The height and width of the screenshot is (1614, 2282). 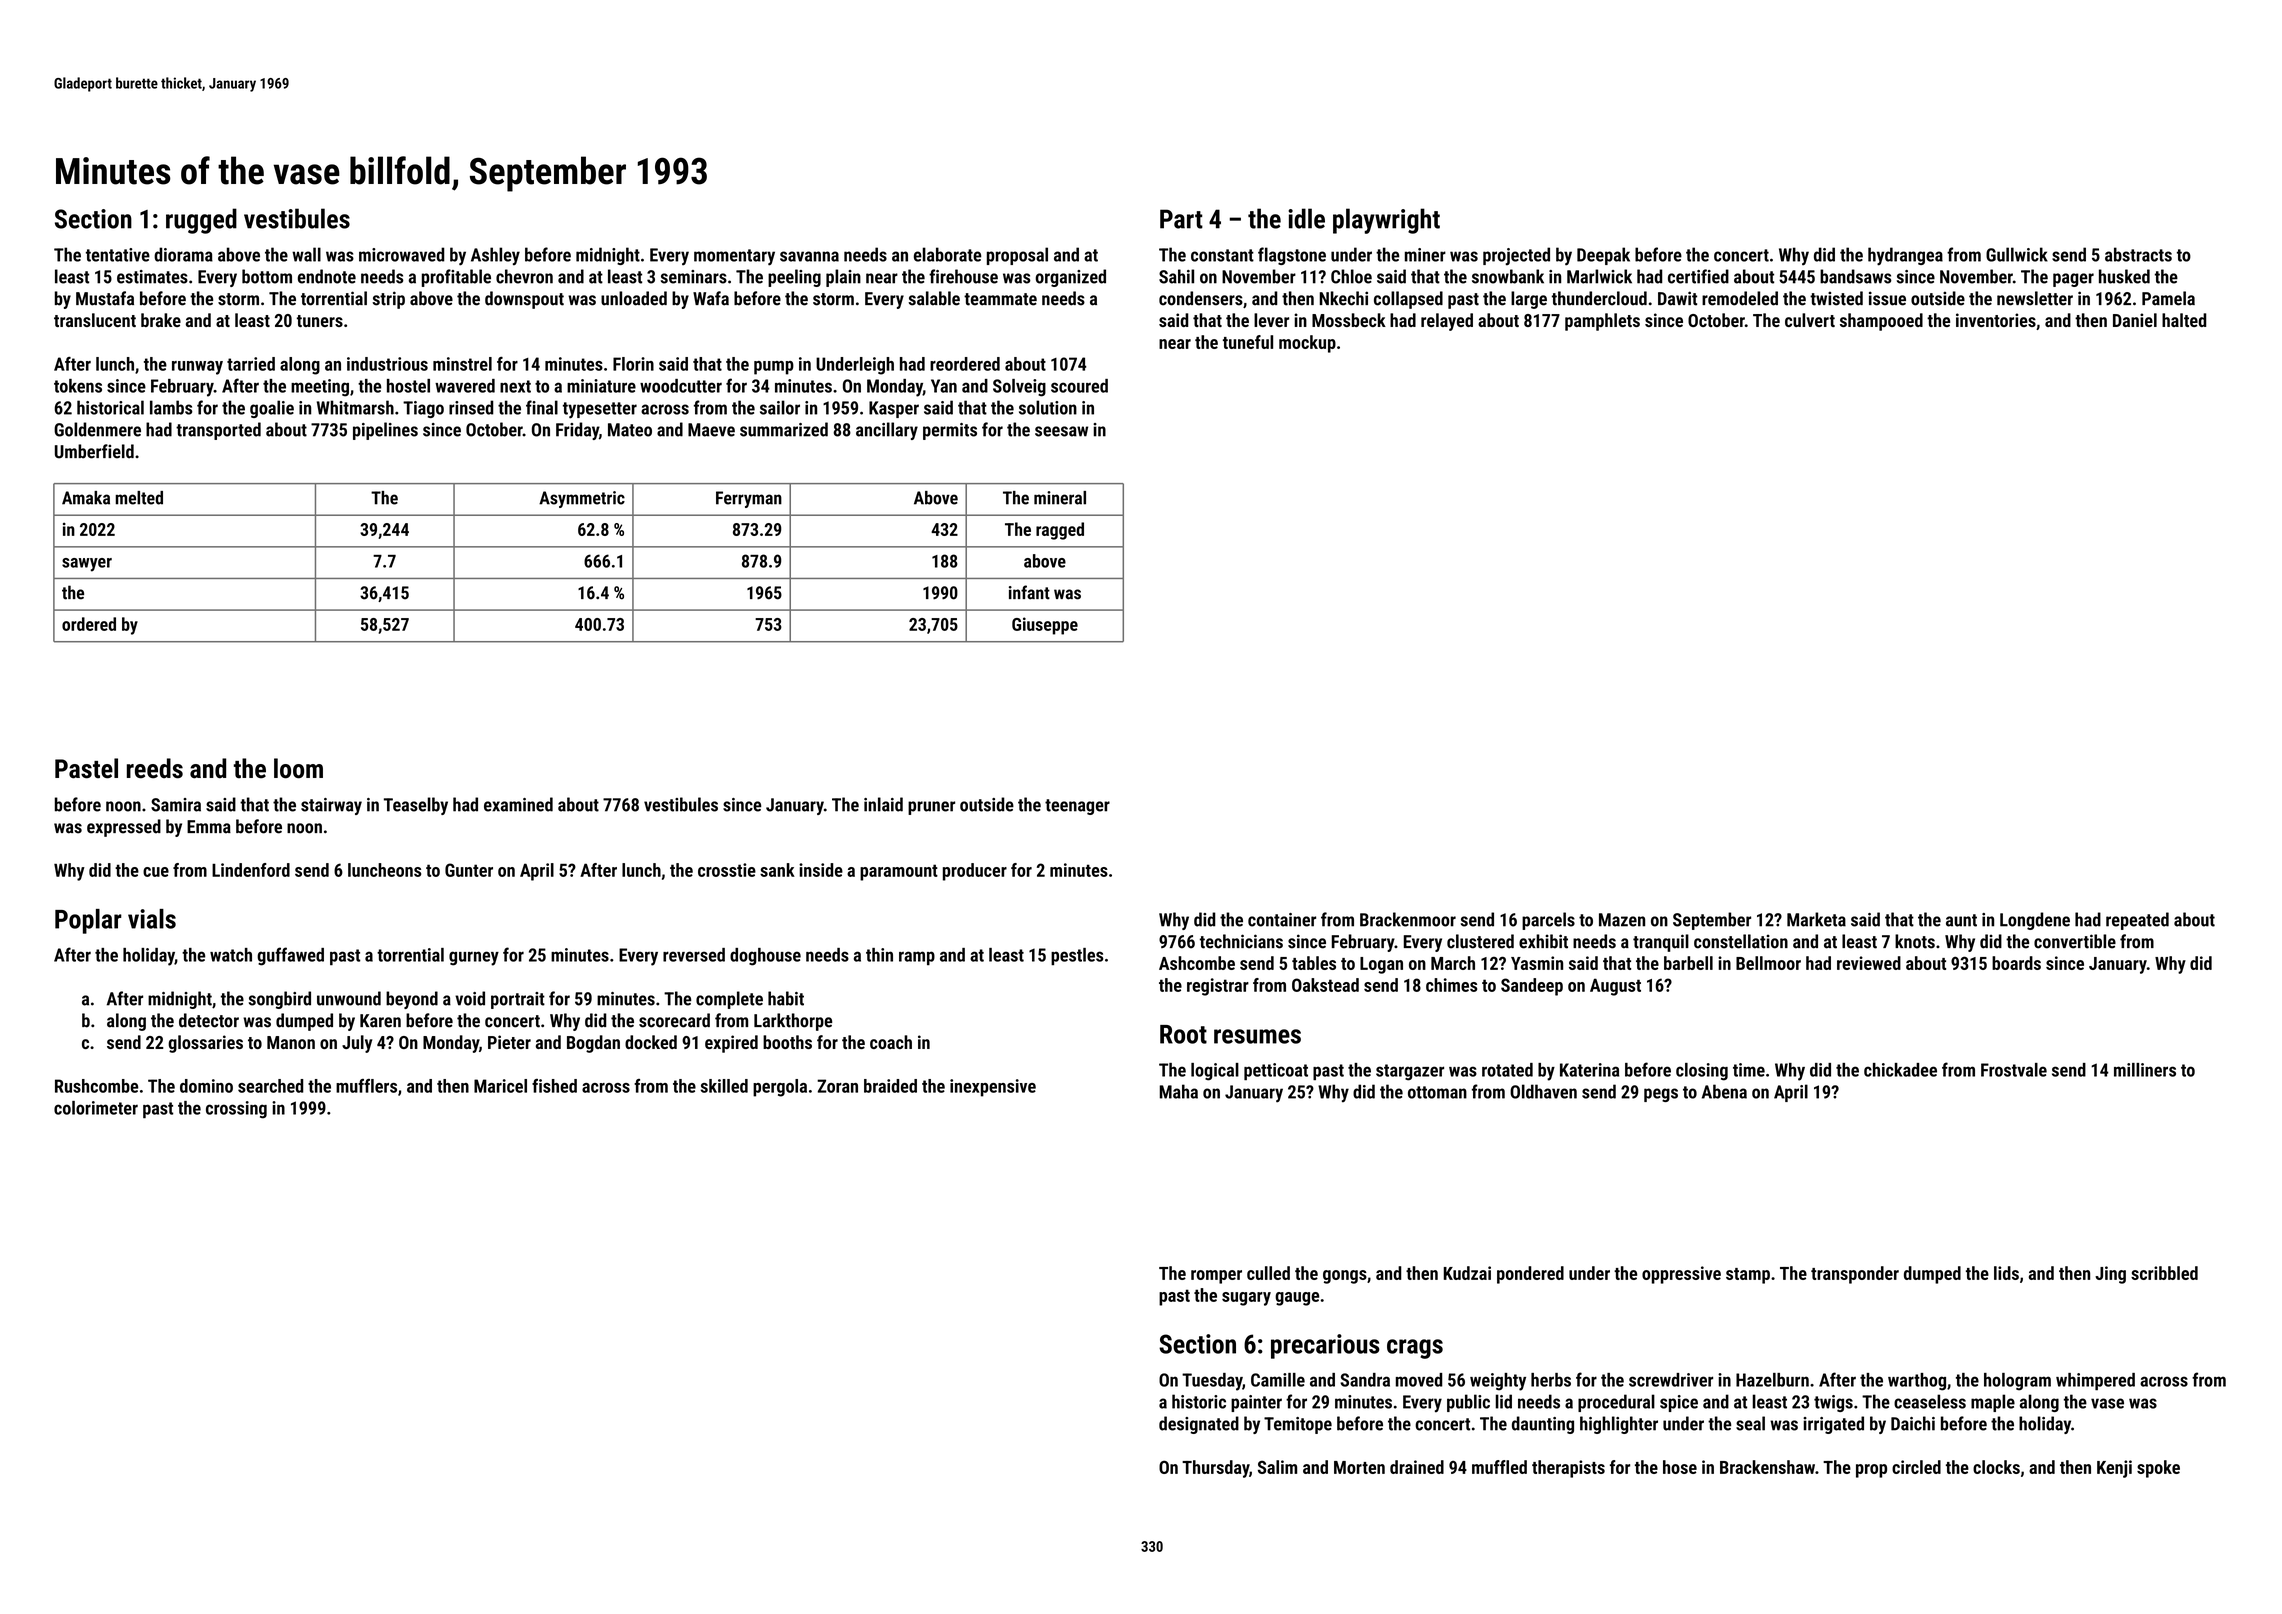 What do you see at coordinates (883, 804) in the screenshot?
I see `inlaid` at bounding box center [883, 804].
